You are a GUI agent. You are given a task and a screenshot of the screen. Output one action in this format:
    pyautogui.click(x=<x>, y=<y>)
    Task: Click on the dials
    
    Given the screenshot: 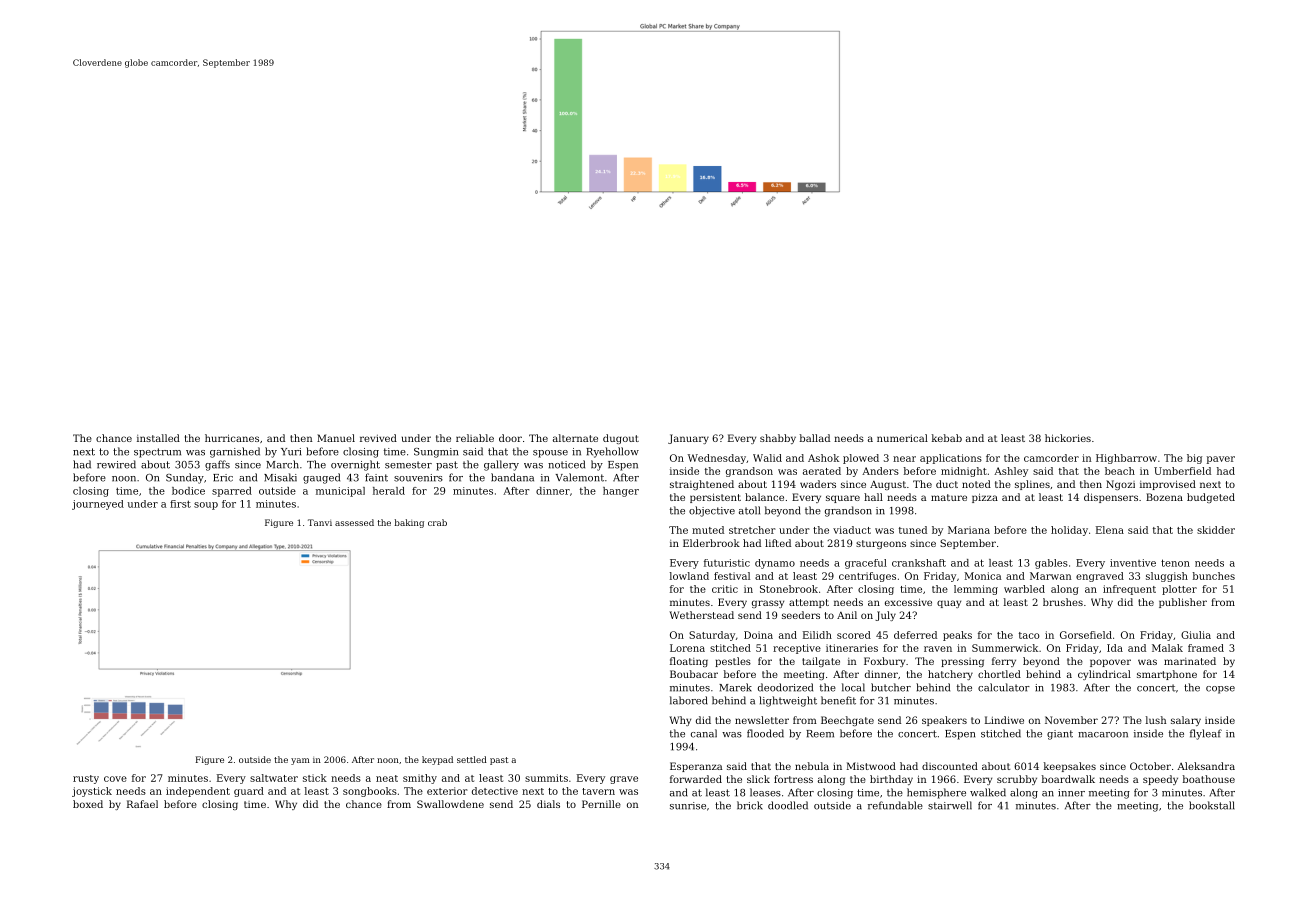 What is the action you would take?
    pyautogui.click(x=548, y=804)
